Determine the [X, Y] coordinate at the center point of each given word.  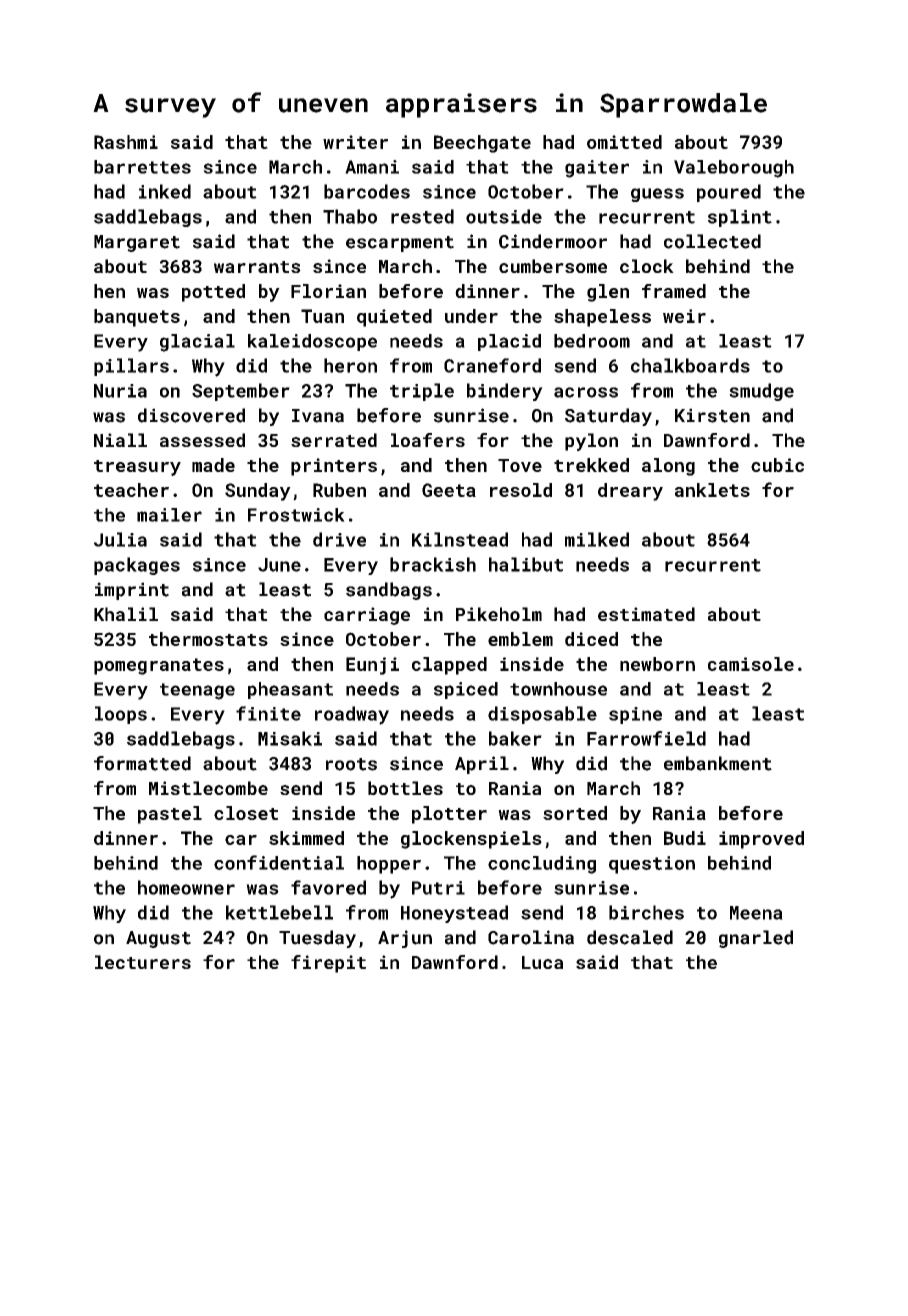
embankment [718, 763]
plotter [449, 815]
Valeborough [734, 169]
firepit [328, 964]
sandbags [389, 591]
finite [268, 713]
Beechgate [482, 144]
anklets [712, 490]
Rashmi [126, 142]
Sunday [258, 492]
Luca [542, 962]
